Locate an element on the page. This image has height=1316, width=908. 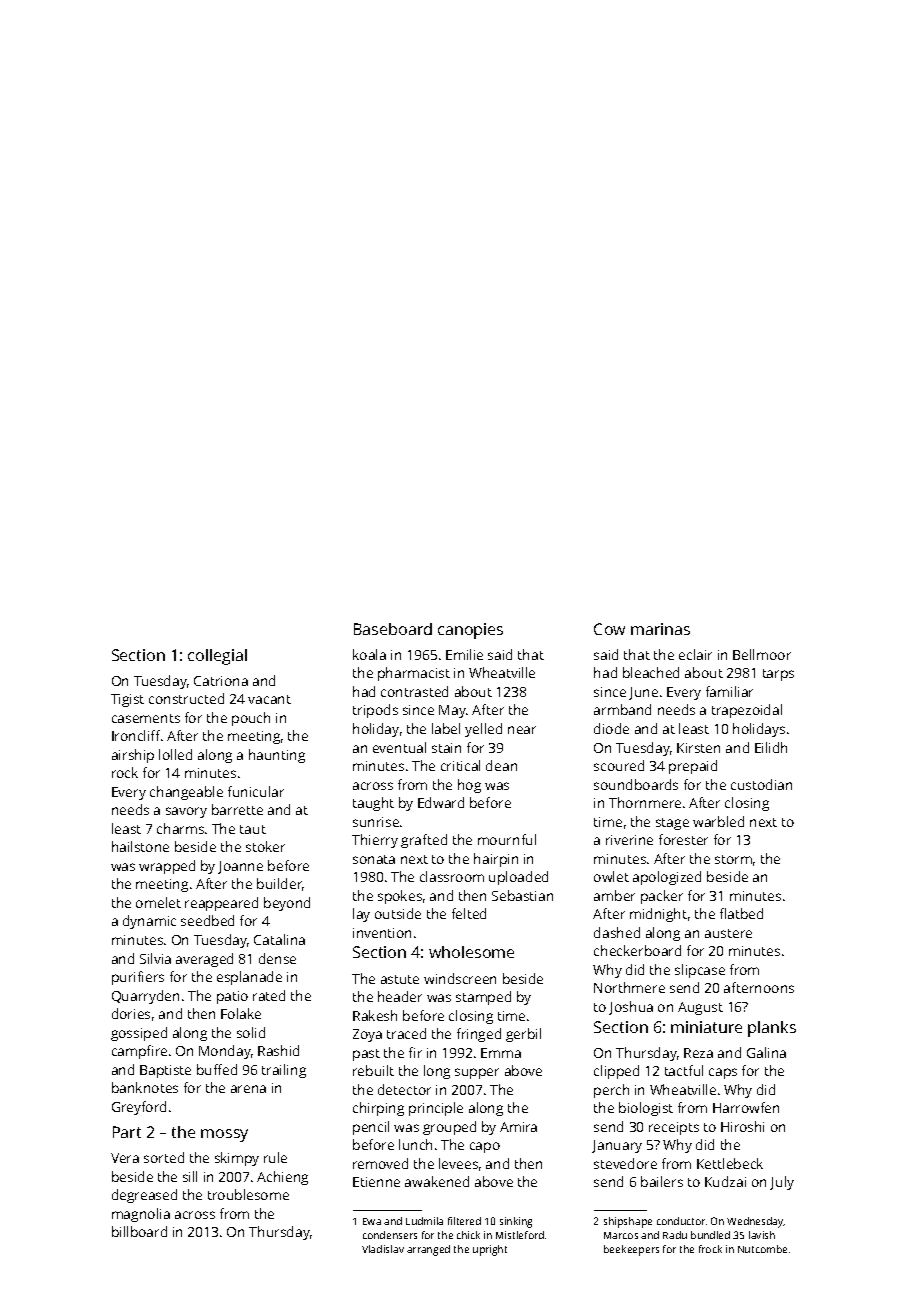
Emilie is located at coordinates (464, 654).
